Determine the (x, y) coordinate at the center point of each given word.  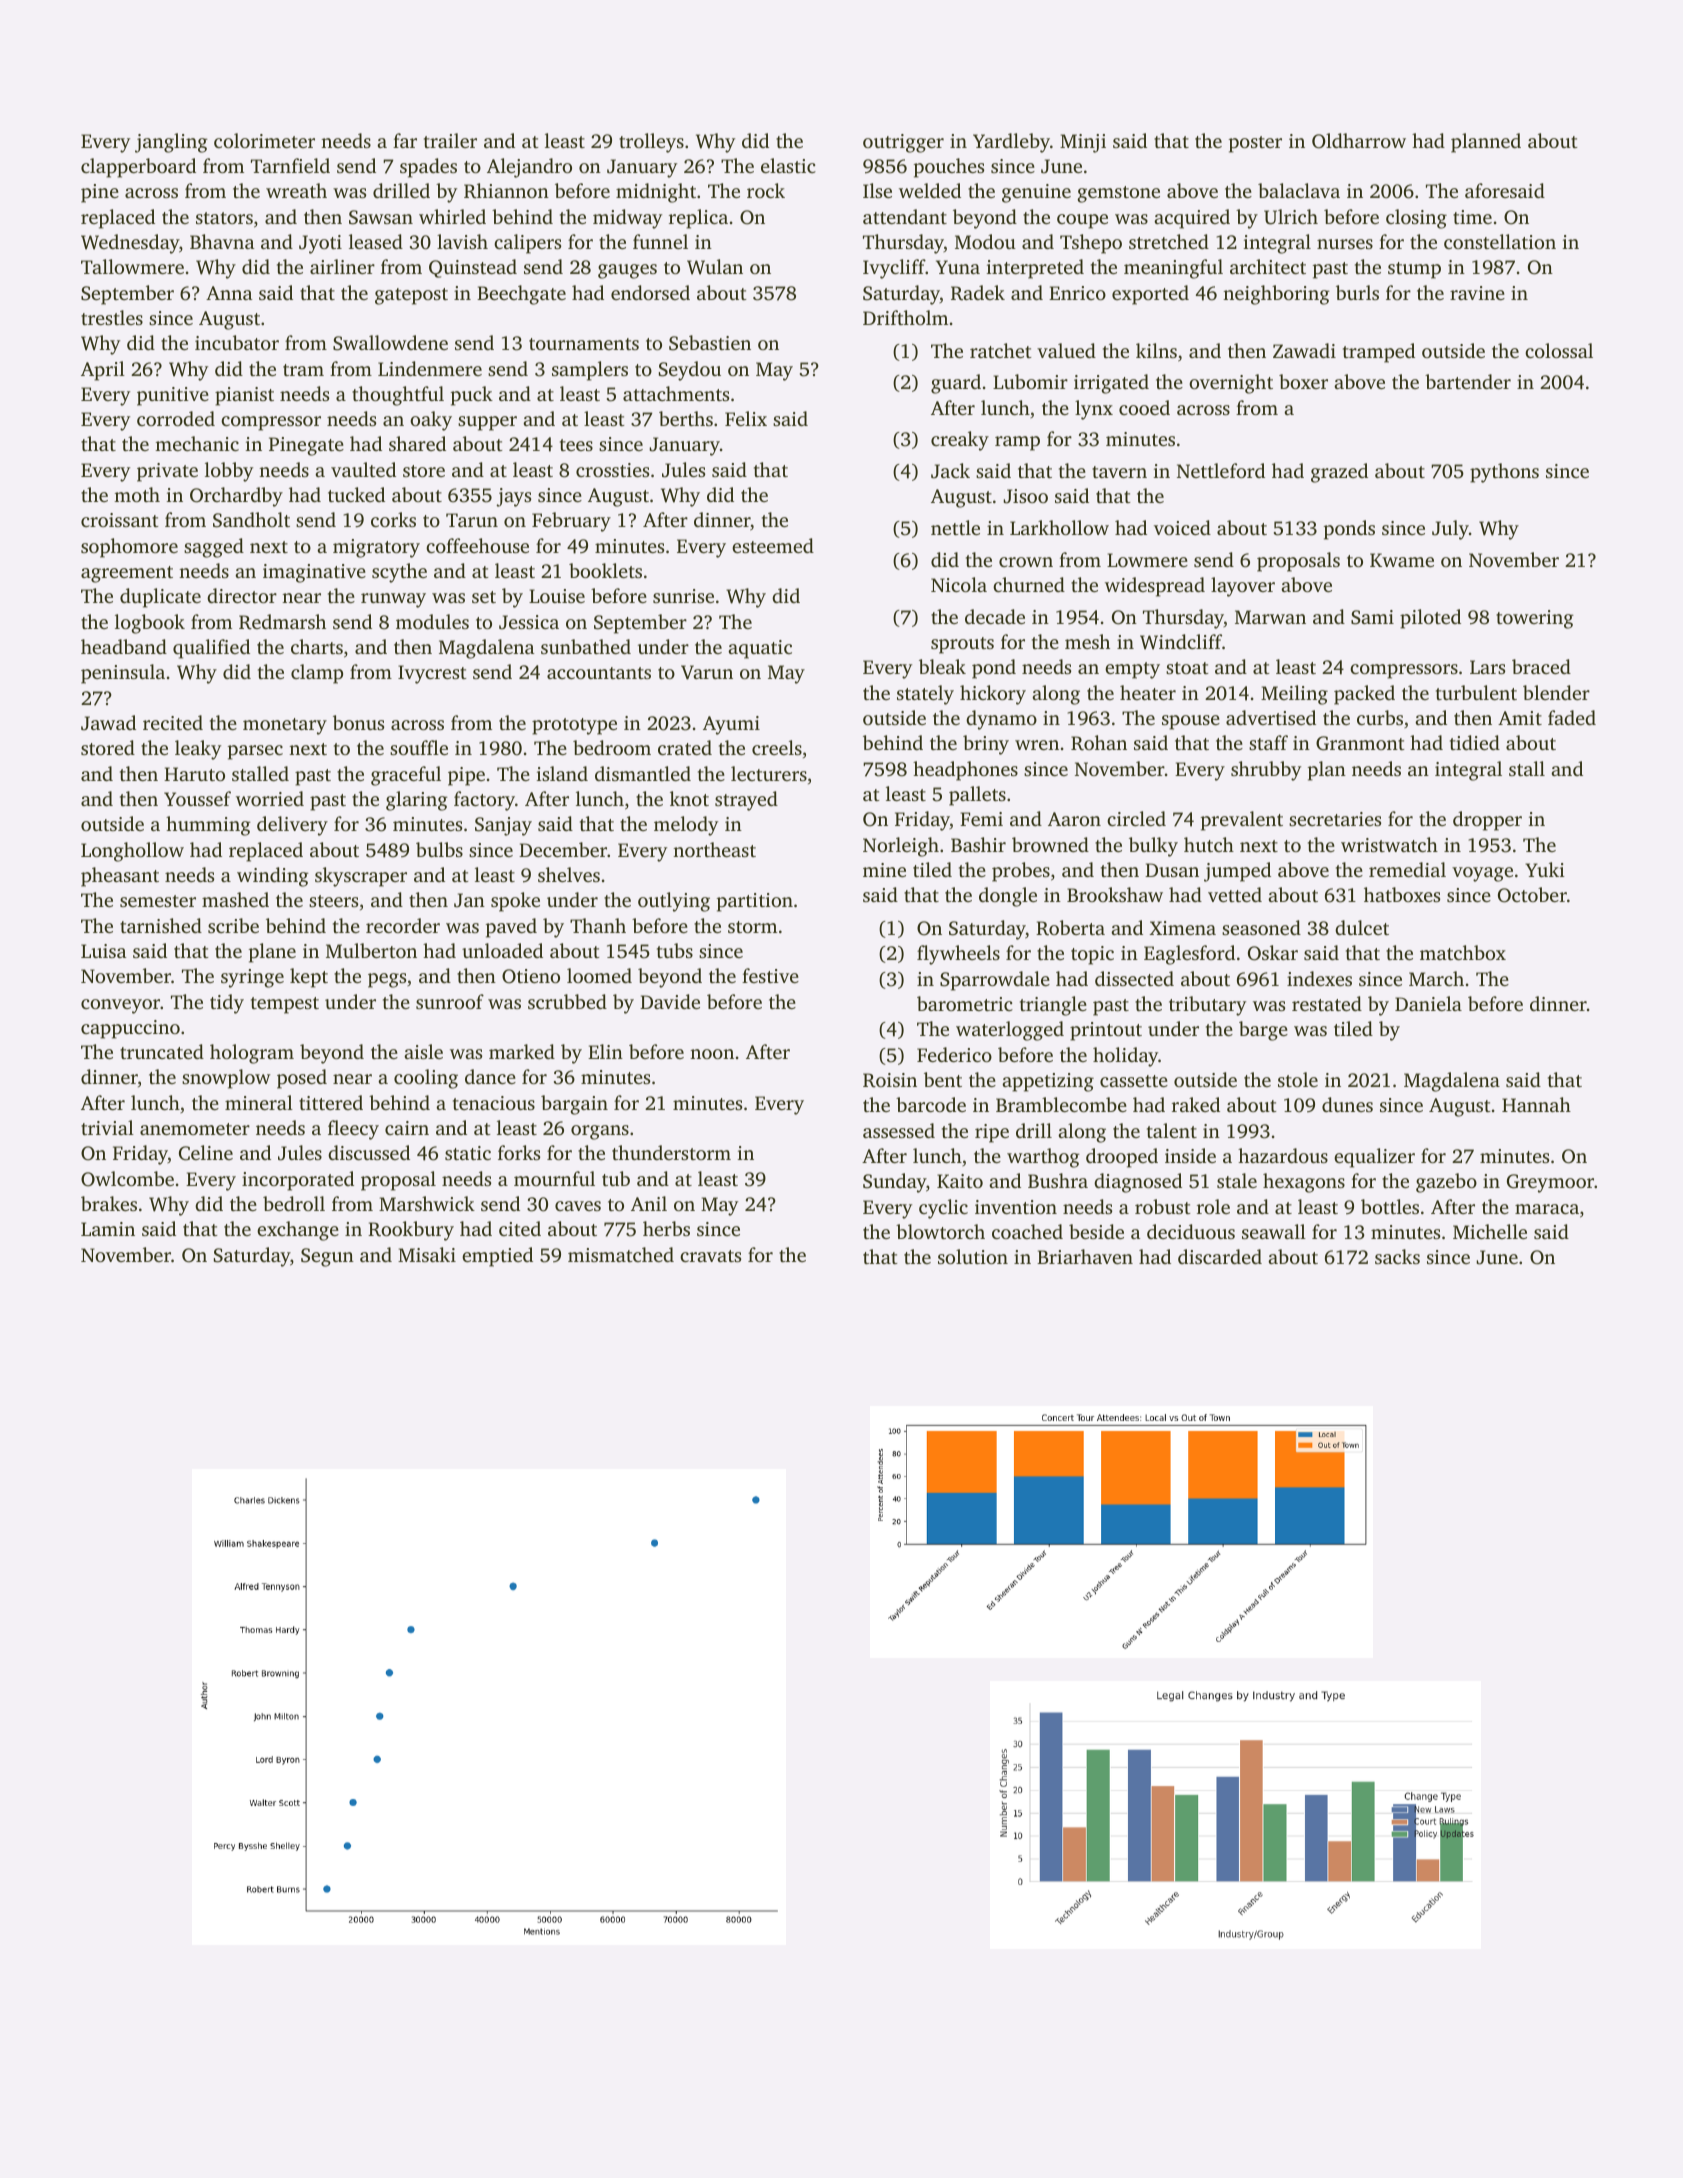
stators (224, 218)
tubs (675, 950)
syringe (252, 978)
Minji (1083, 143)
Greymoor (1550, 1183)
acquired (1192, 219)
